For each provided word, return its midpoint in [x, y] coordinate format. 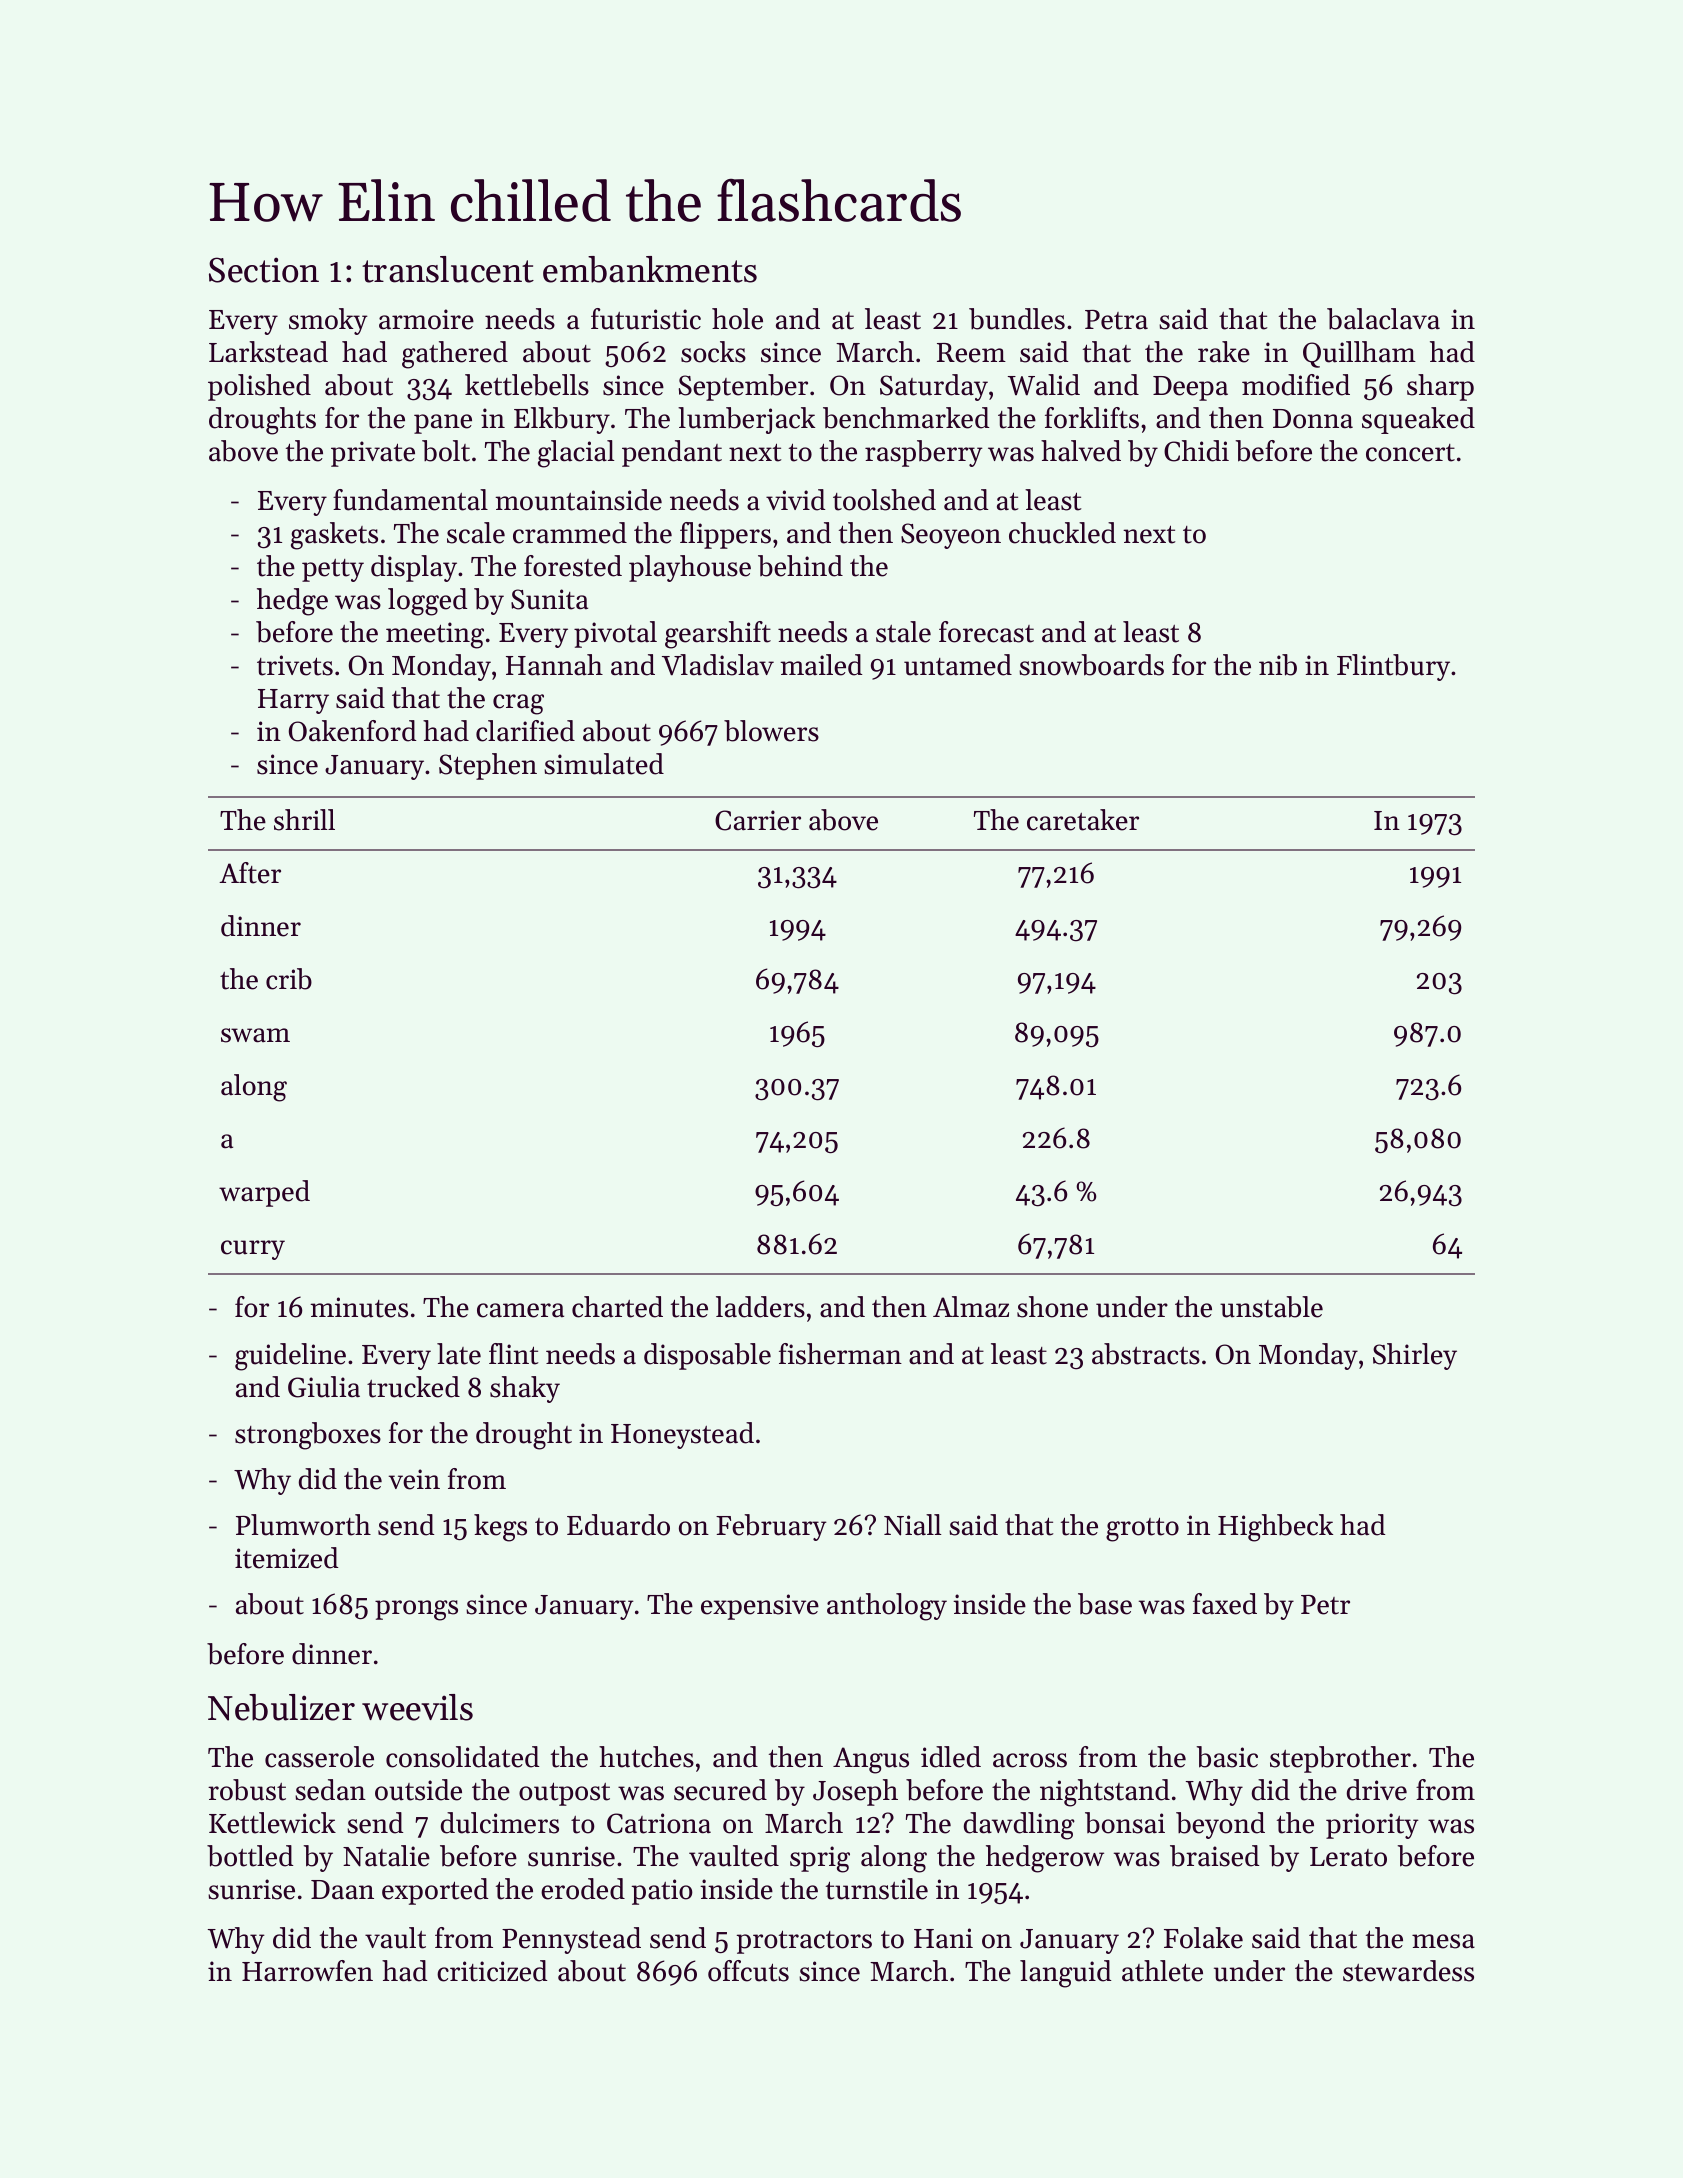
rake [1224, 352]
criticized [492, 1971]
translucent [448, 269]
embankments [650, 269]
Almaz [971, 1306]
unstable [1271, 1307]
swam [255, 1035]
